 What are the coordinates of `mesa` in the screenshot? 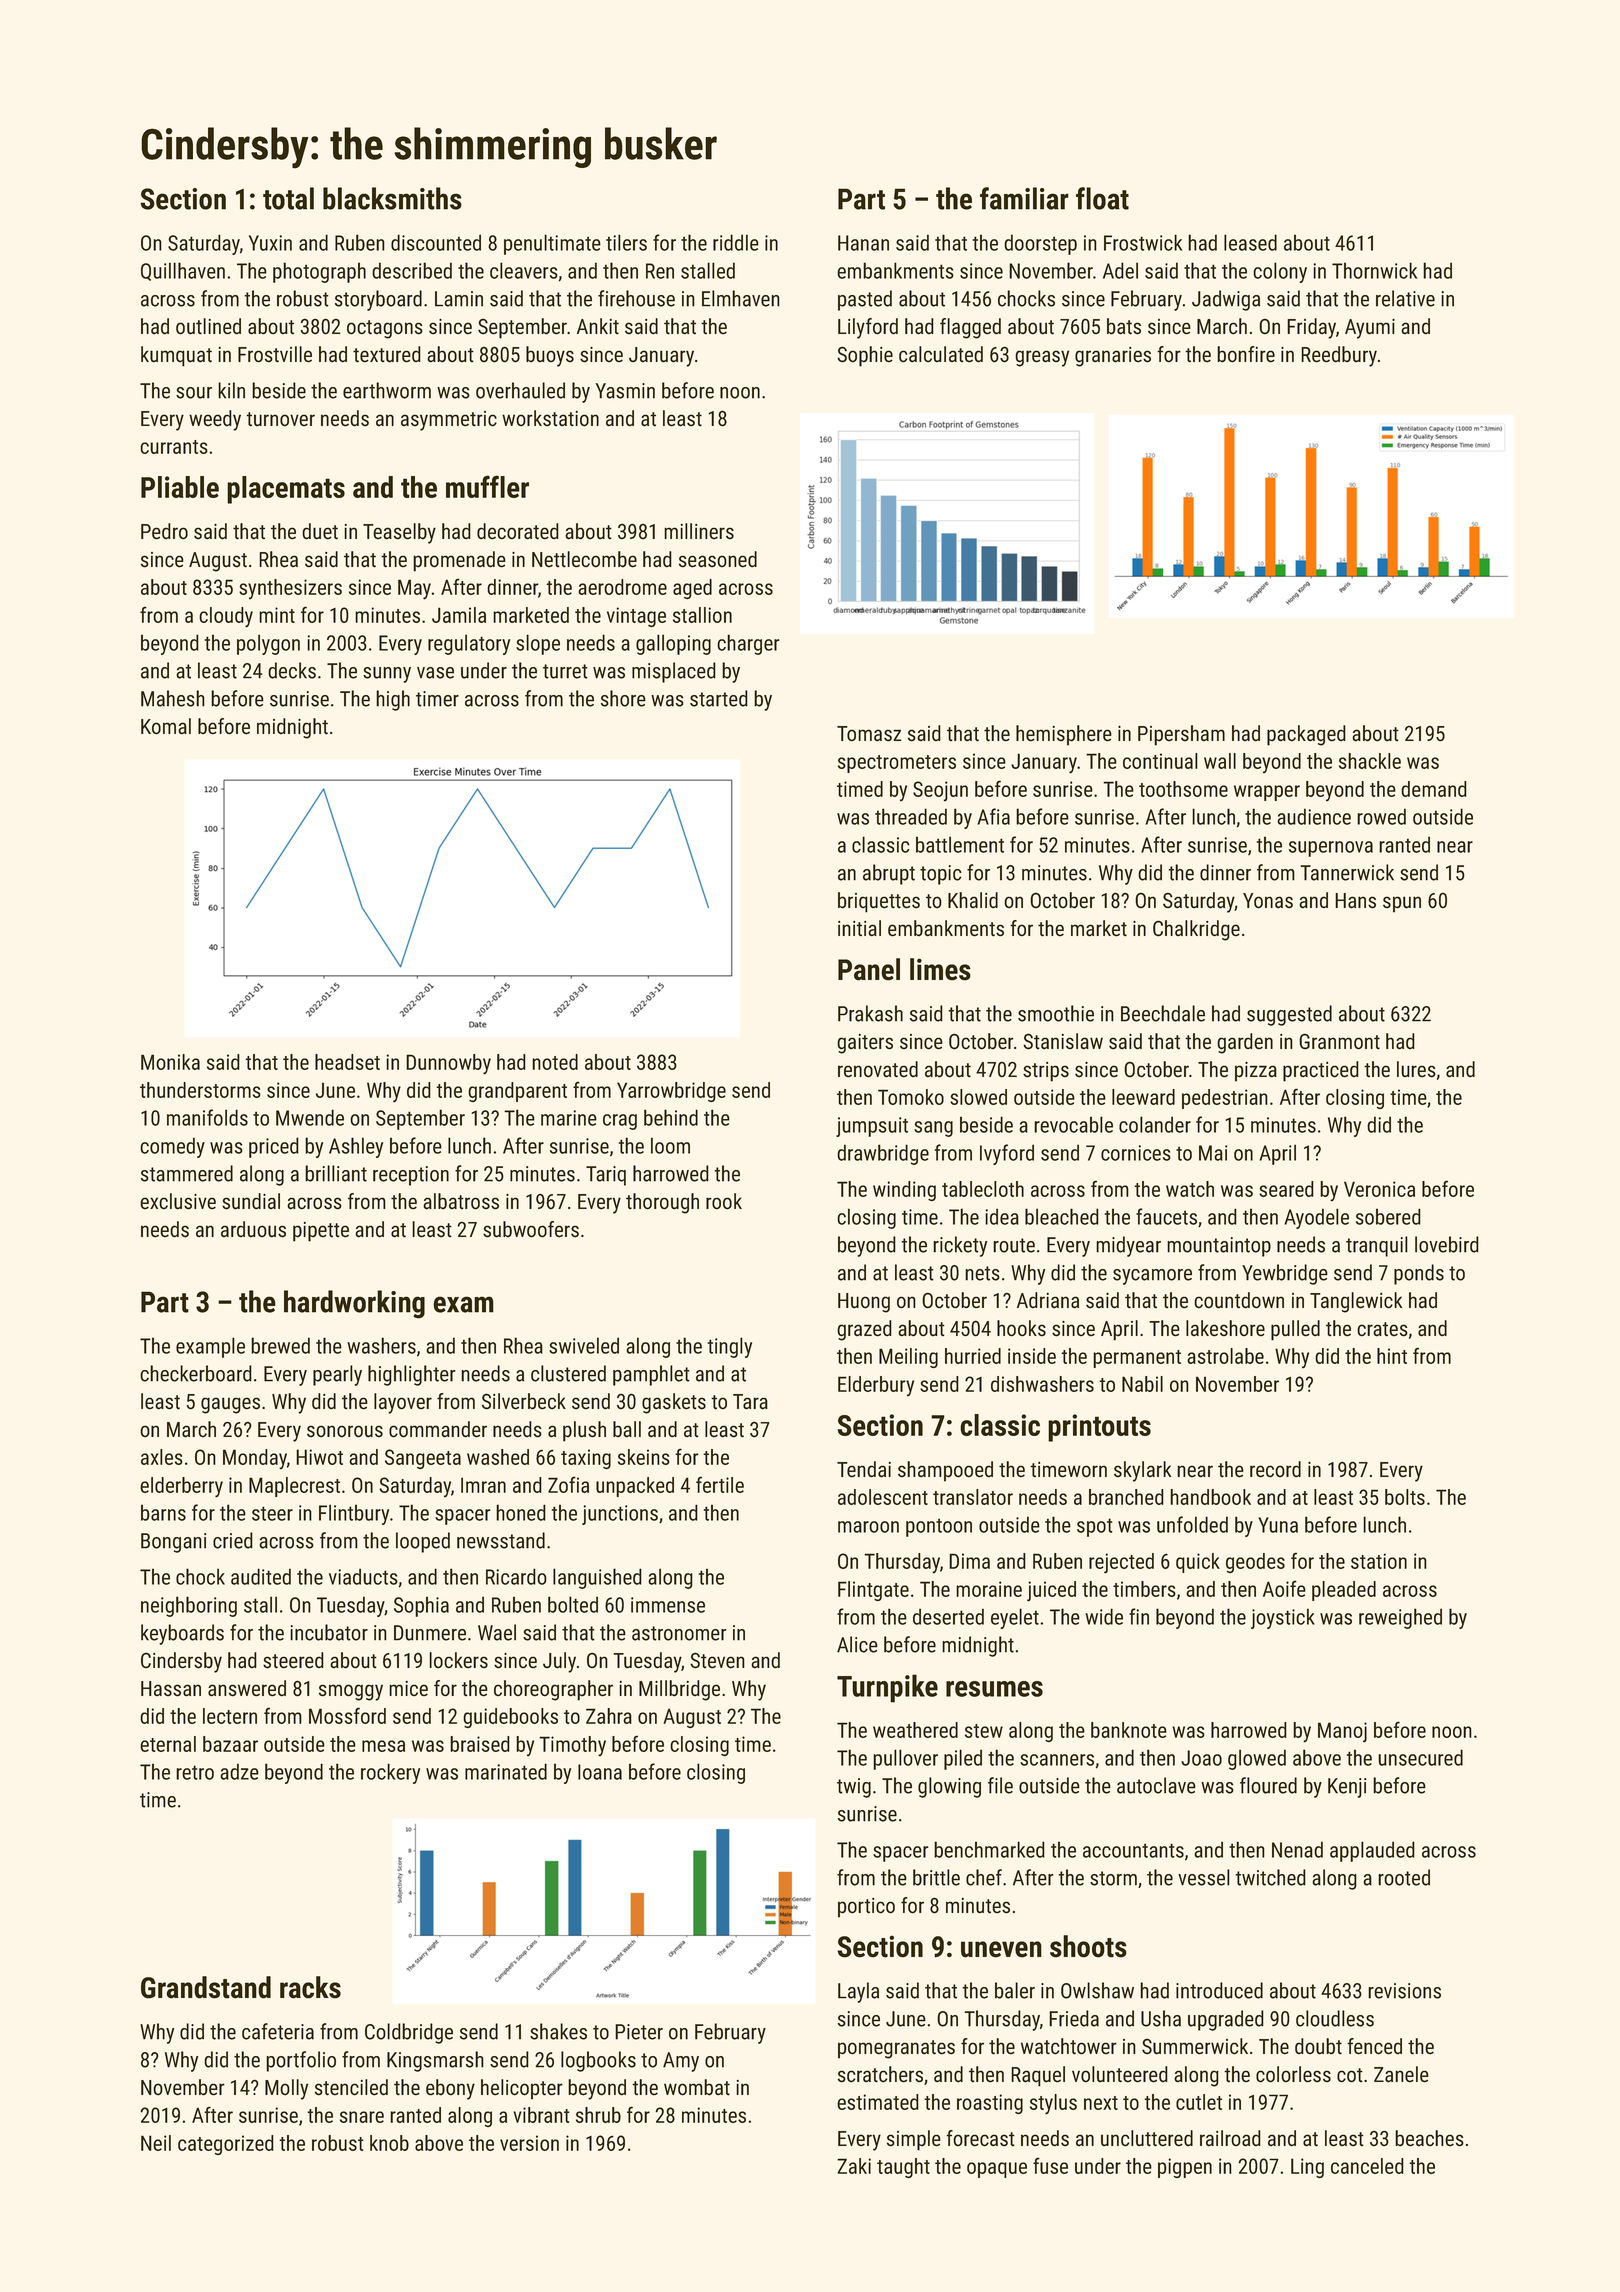 It's located at (383, 1746).
